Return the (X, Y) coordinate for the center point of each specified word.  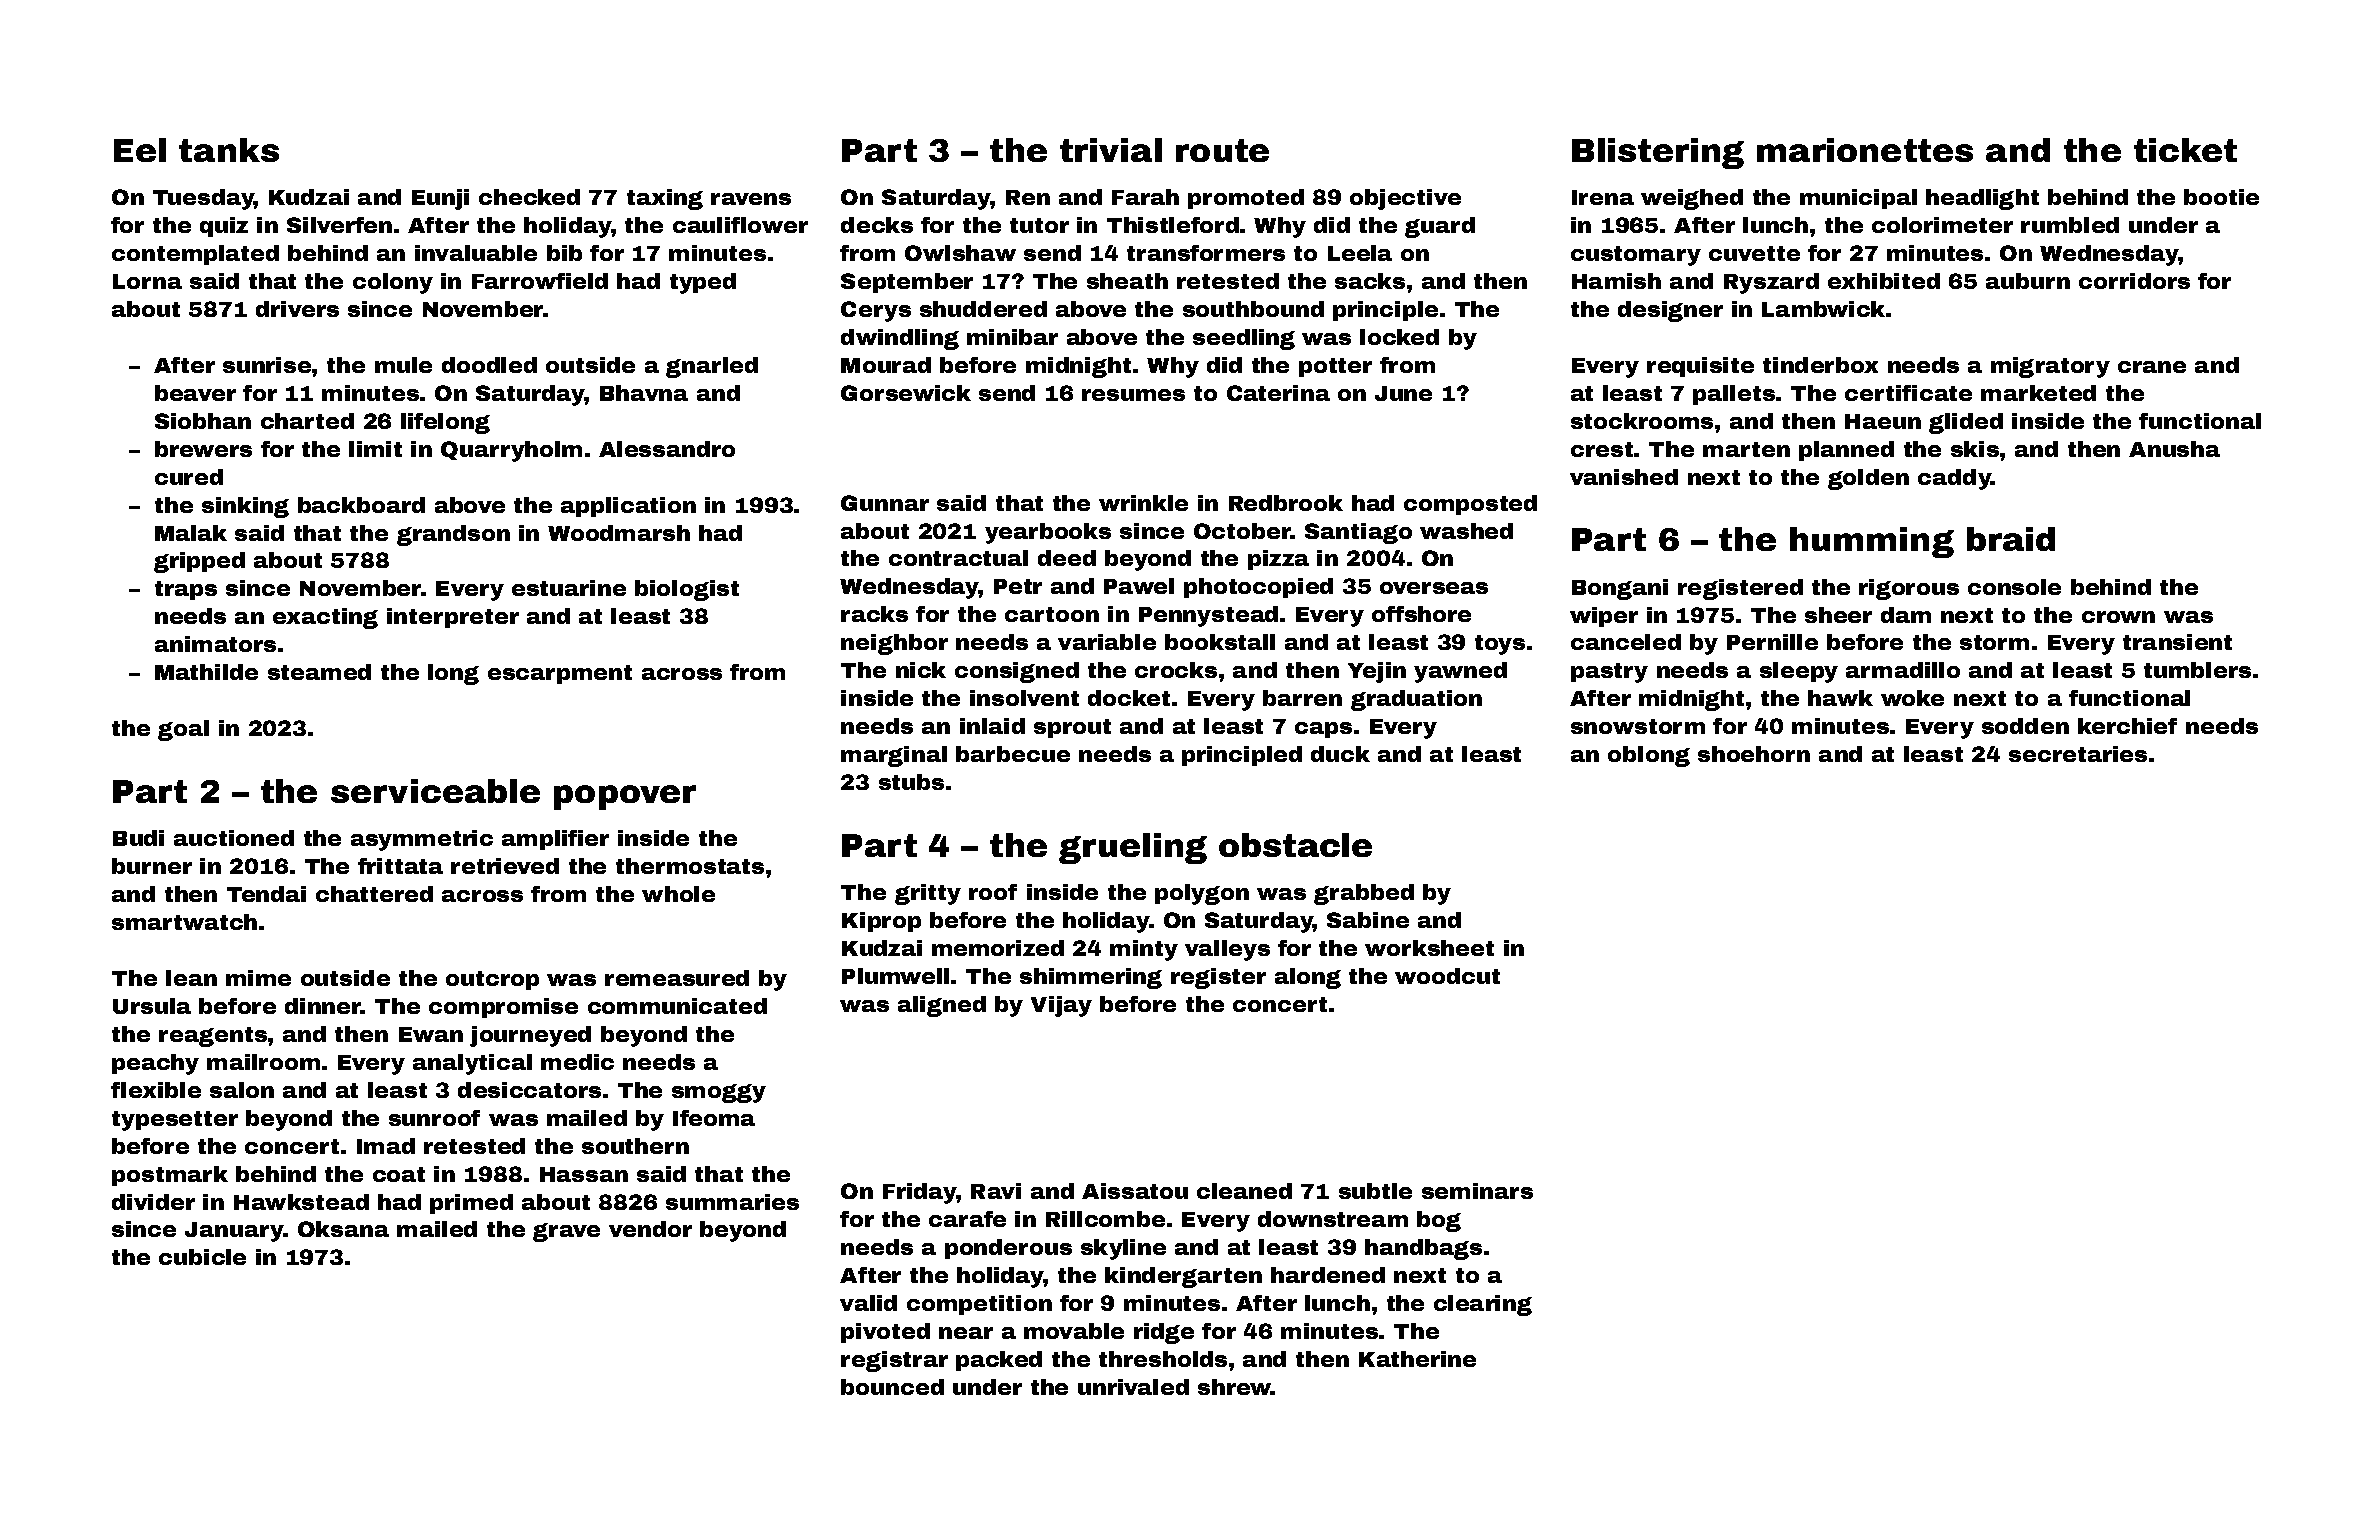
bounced (892, 1387)
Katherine (1417, 1359)
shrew (1235, 1387)
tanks (229, 150)
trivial (1111, 150)
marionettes (1865, 150)
